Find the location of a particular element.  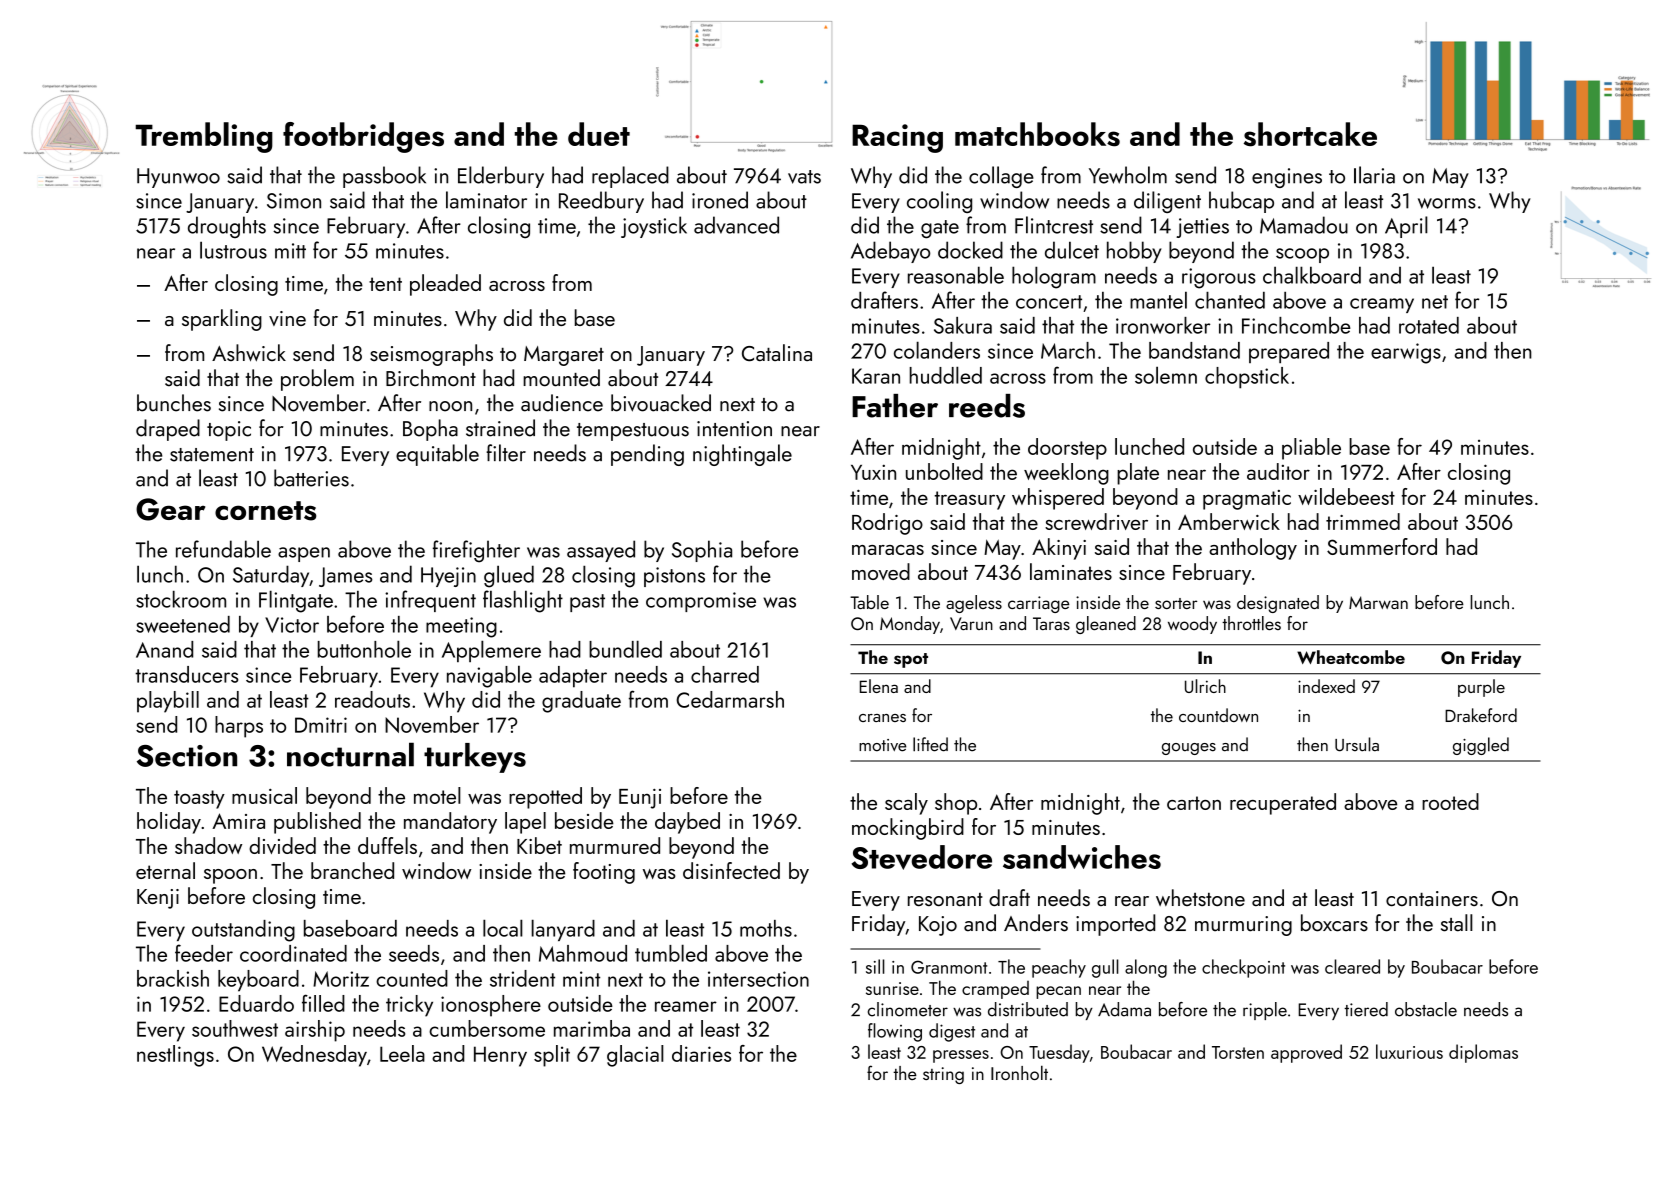

holiday is located at coordinates (169, 823).
